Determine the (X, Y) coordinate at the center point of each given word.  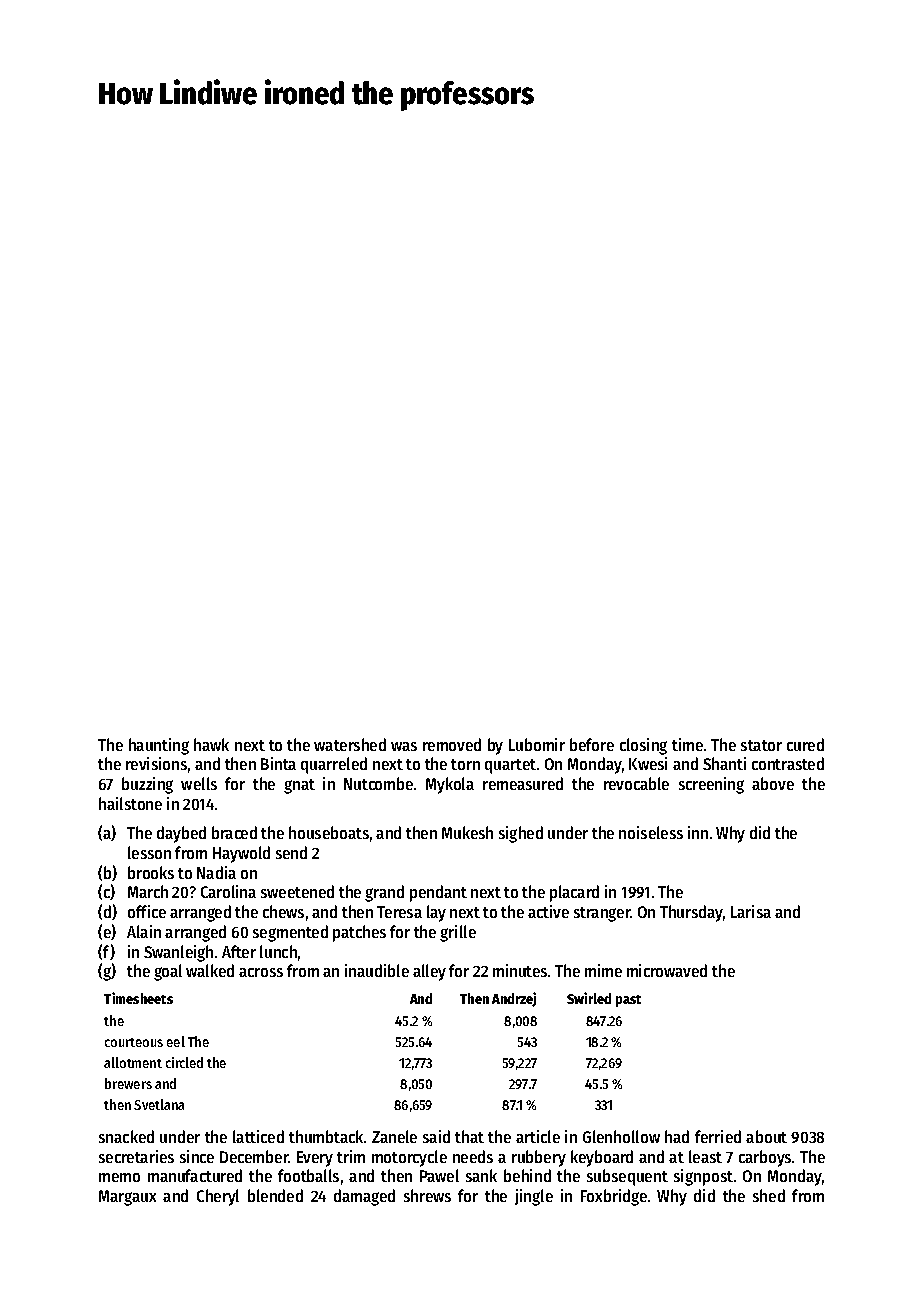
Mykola (450, 785)
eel (176, 1041)
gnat (299, 786)
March (148, 891)
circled (184, 1062)
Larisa (751, 911)
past (628, 1001)
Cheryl (218, 1197)
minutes (520, 970)
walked (210, 970)
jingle (534, 1197)
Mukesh (467, 832)
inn (698, 832)
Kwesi (648, 763)
